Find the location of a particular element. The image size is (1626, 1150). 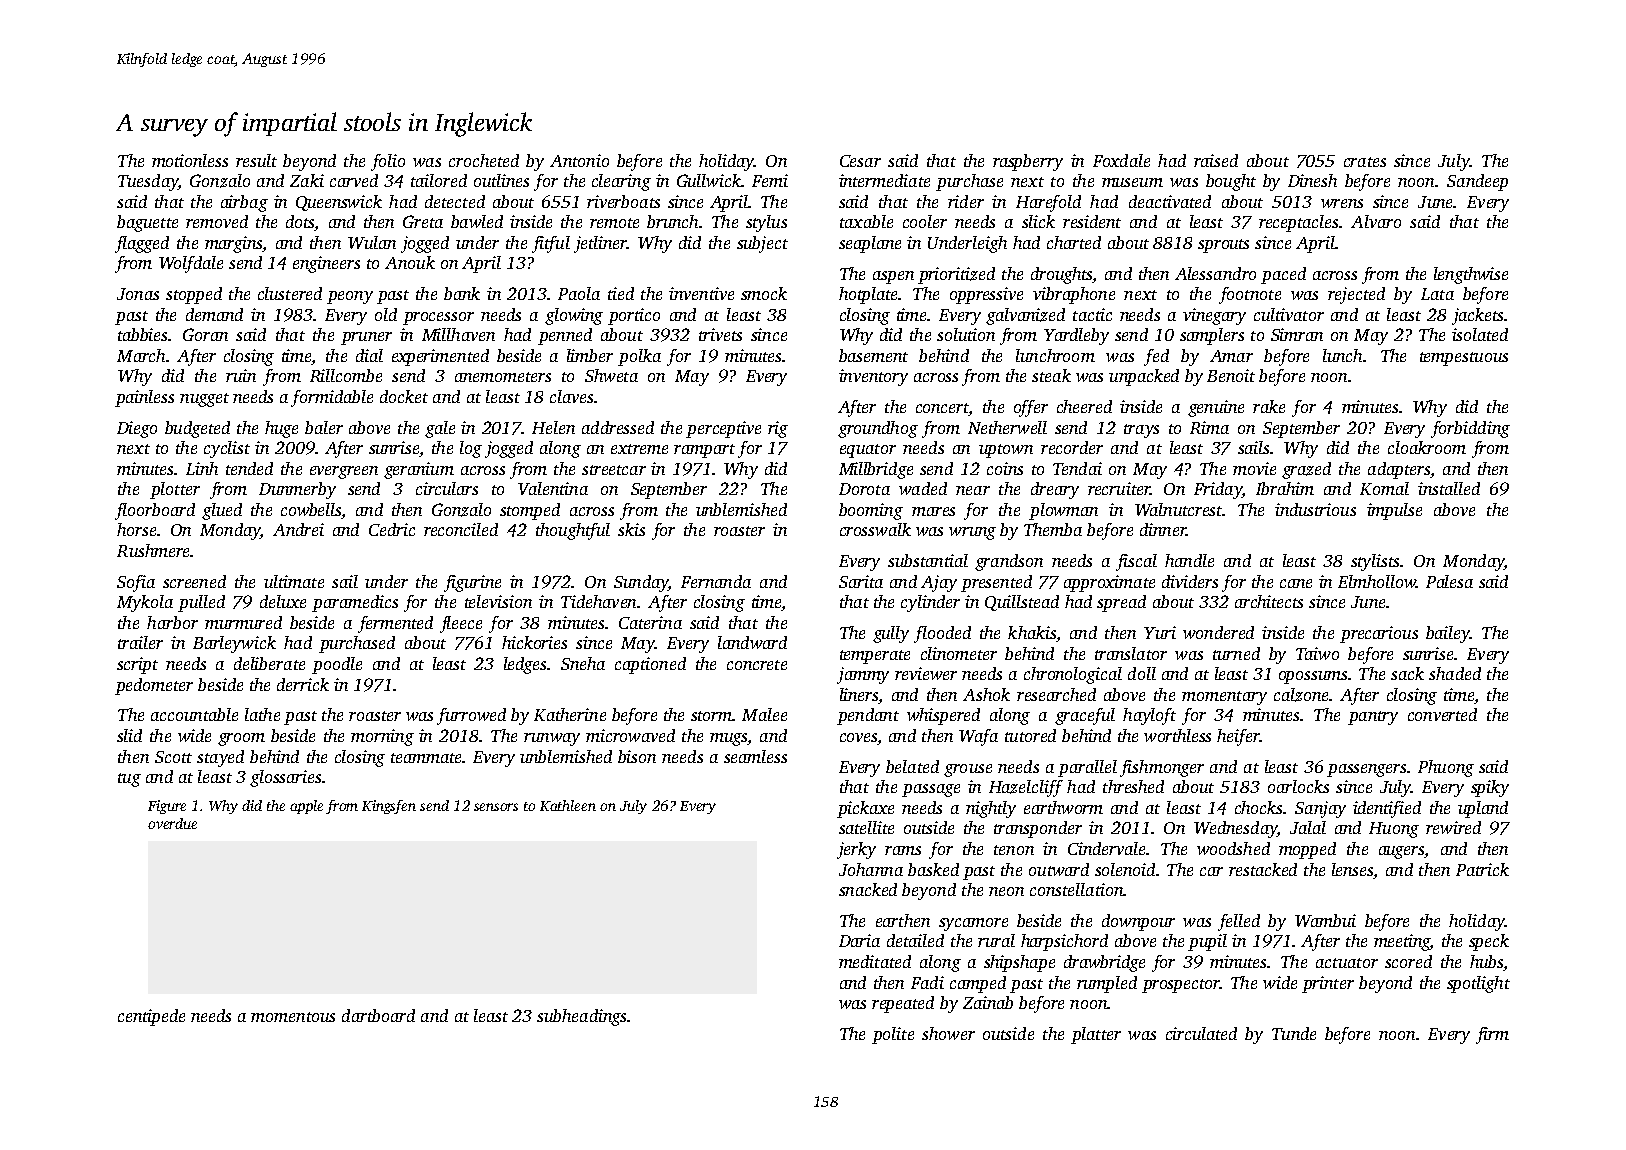

dinner is located at coordinates (1163, 529).
